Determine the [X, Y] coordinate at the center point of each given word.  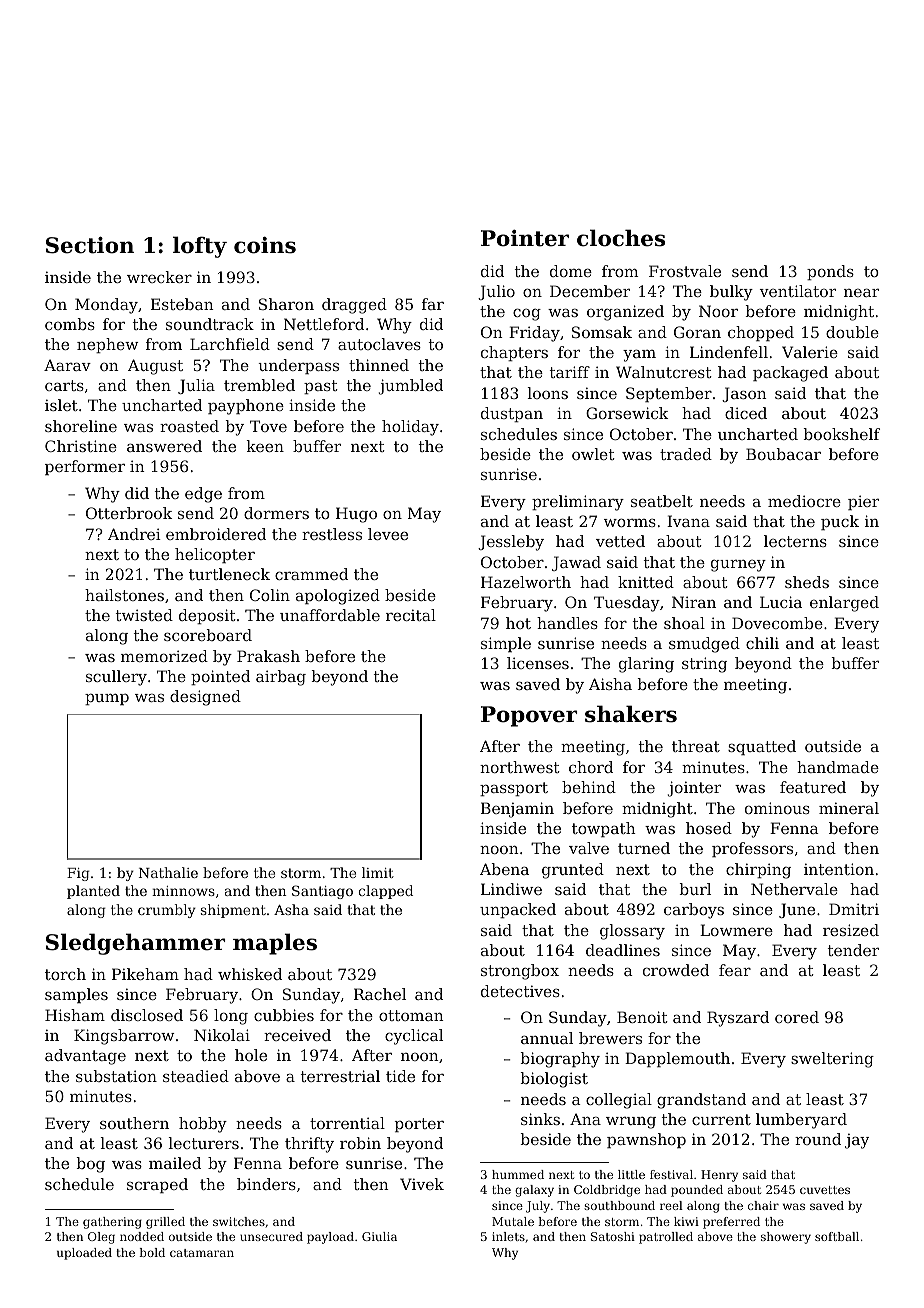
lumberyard [801, 1121]
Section [90, 245]
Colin [270, 595]
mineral [849, 808]
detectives [520, 991]
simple [506, 644]
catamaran [202, 1253]
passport [514, 789]
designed [205, 698]
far [433, 304]
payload [330, 1238]
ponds [830, 272]
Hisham [75, 1015]
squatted [762, 747]
